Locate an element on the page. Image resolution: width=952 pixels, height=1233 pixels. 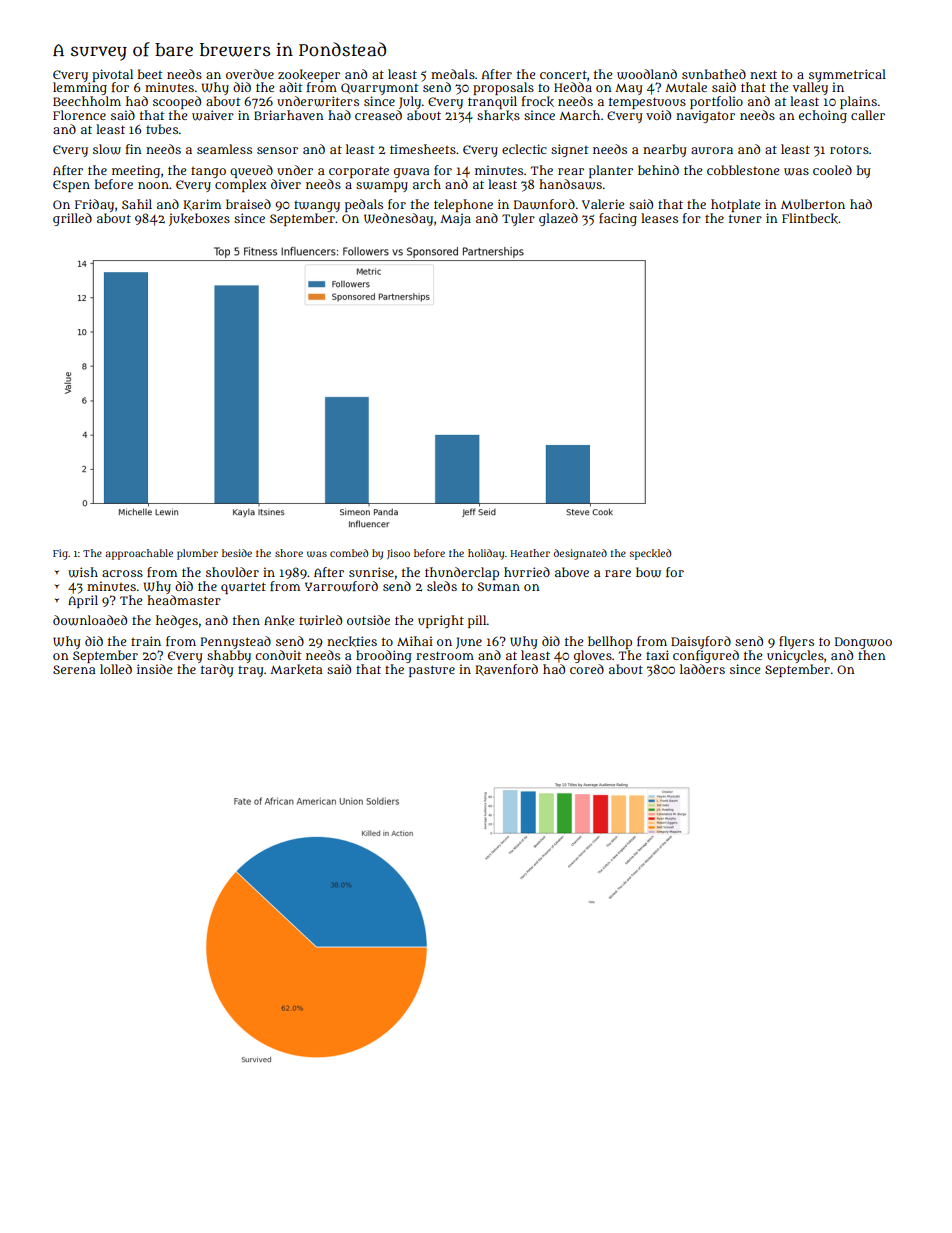
echoing is located at coordinates (823, 116).
